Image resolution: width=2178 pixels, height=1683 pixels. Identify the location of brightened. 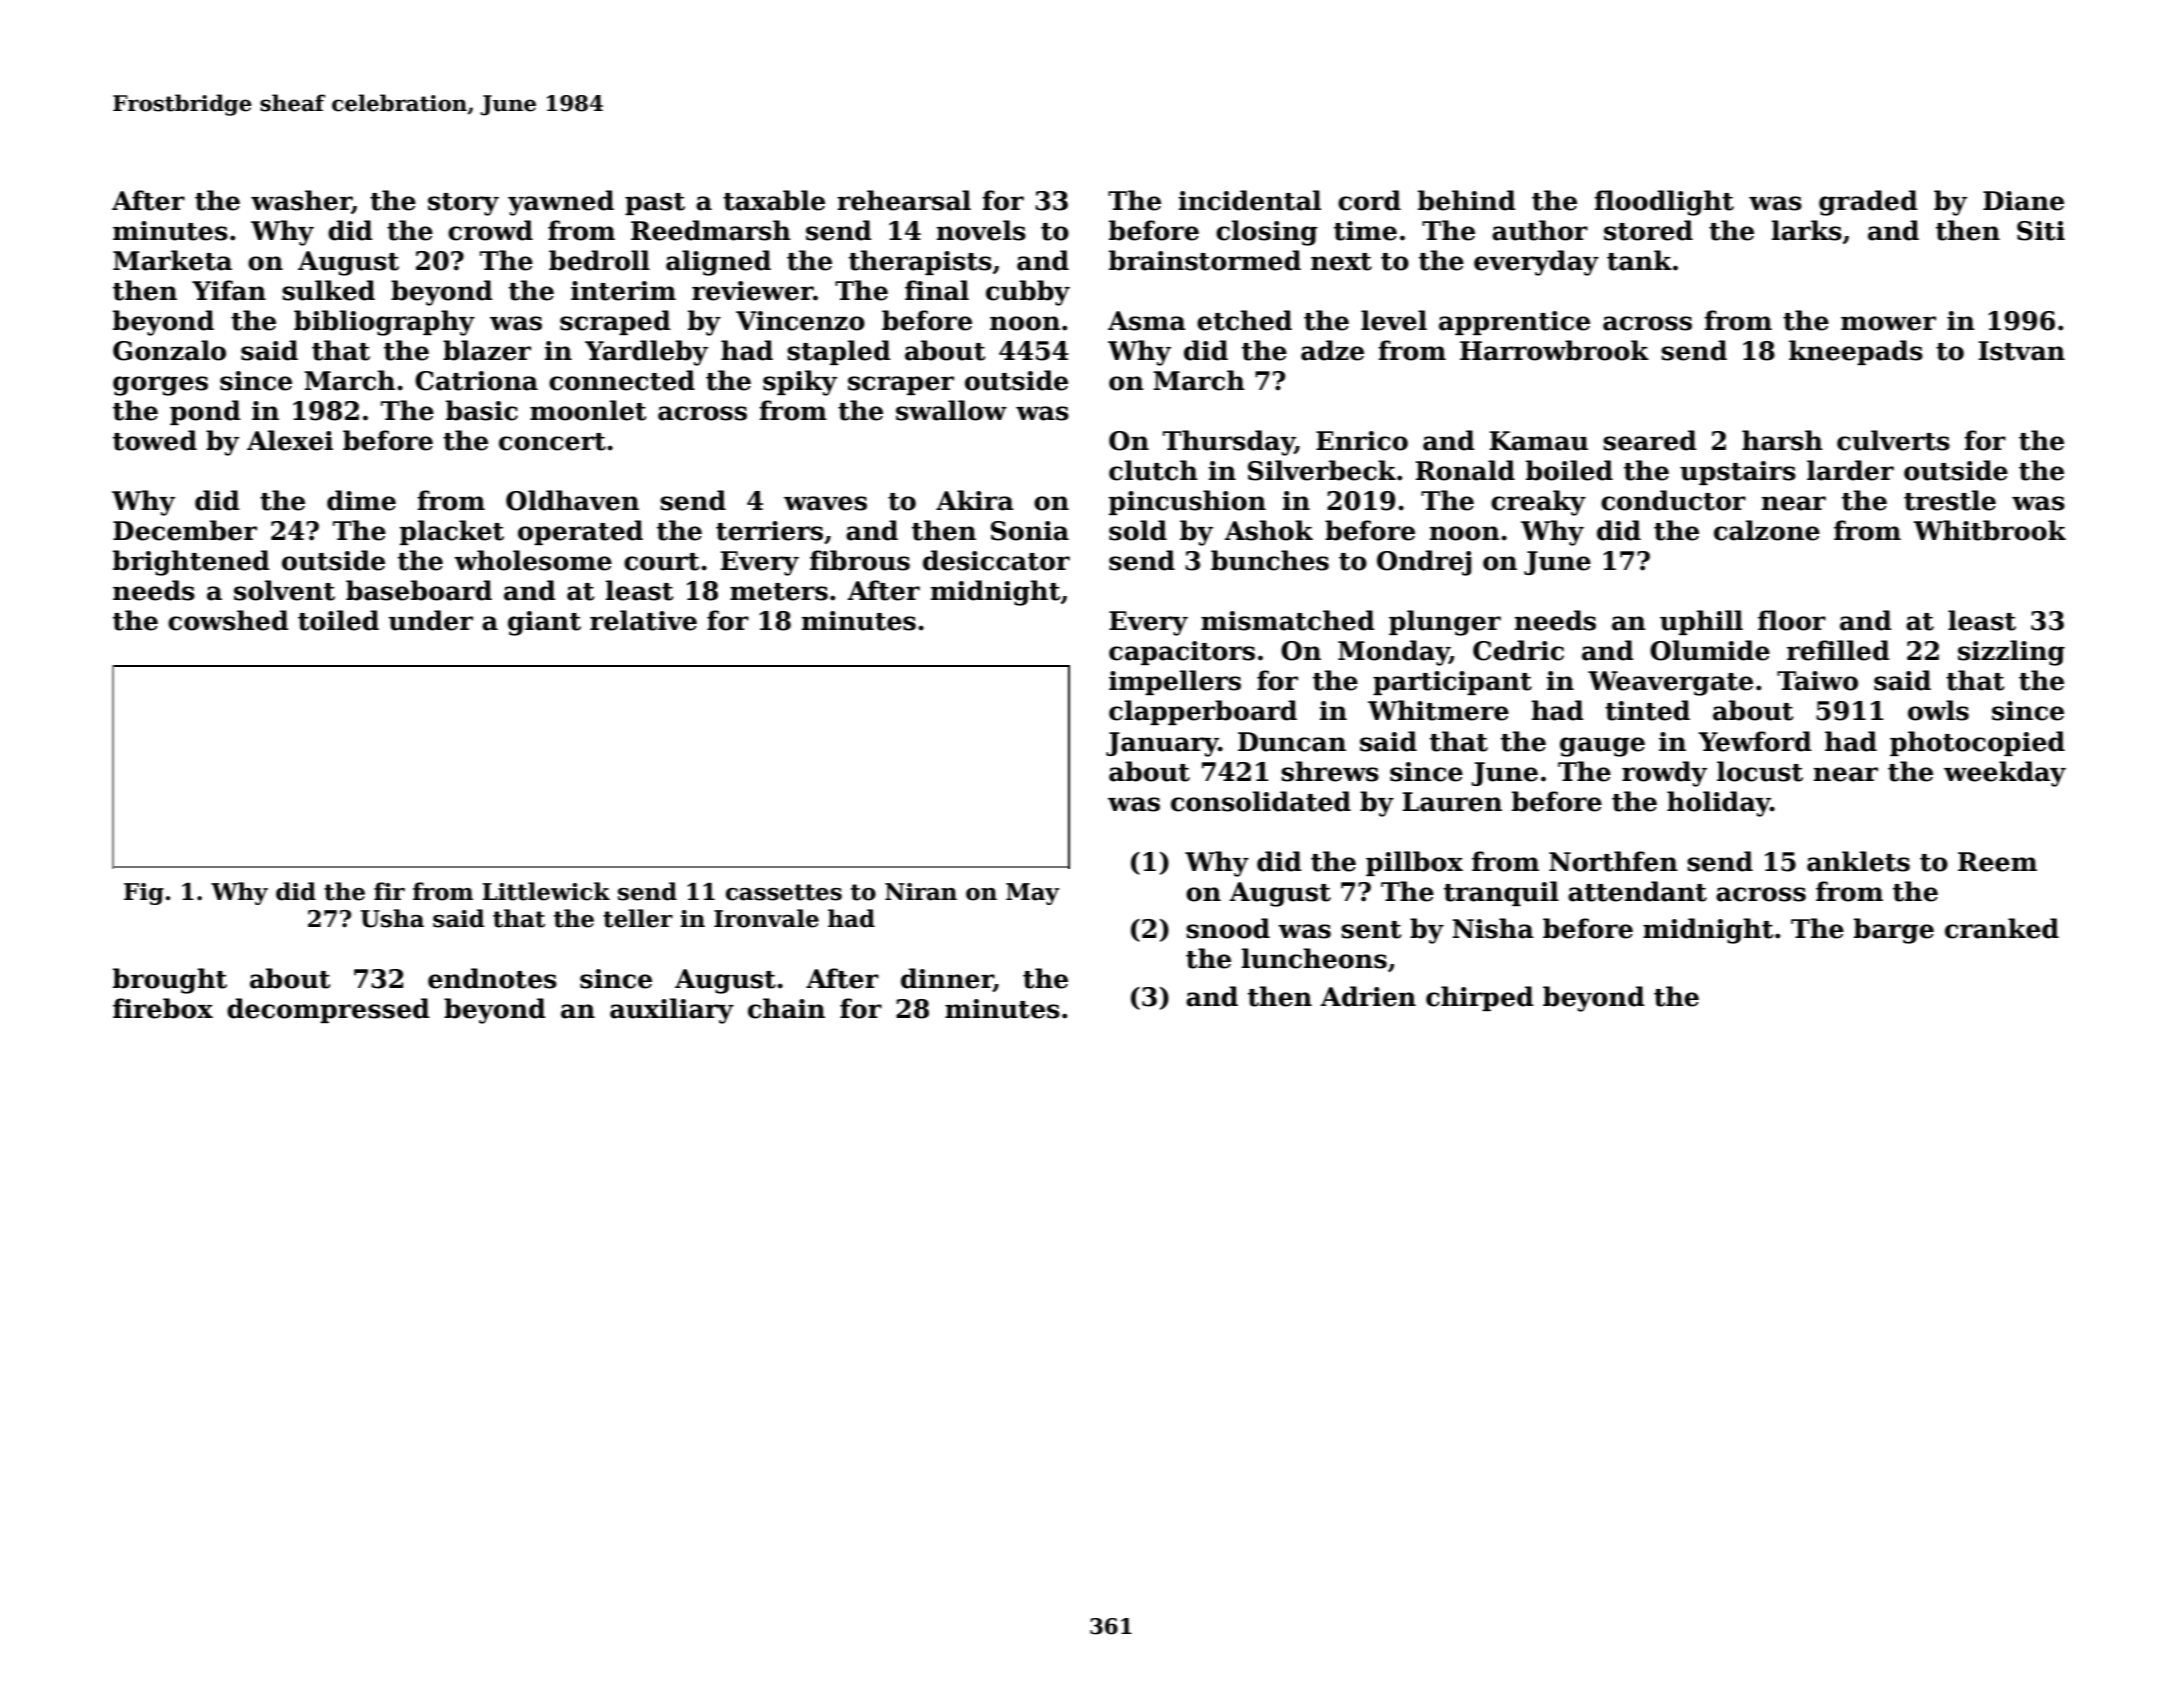
(191, 563).
